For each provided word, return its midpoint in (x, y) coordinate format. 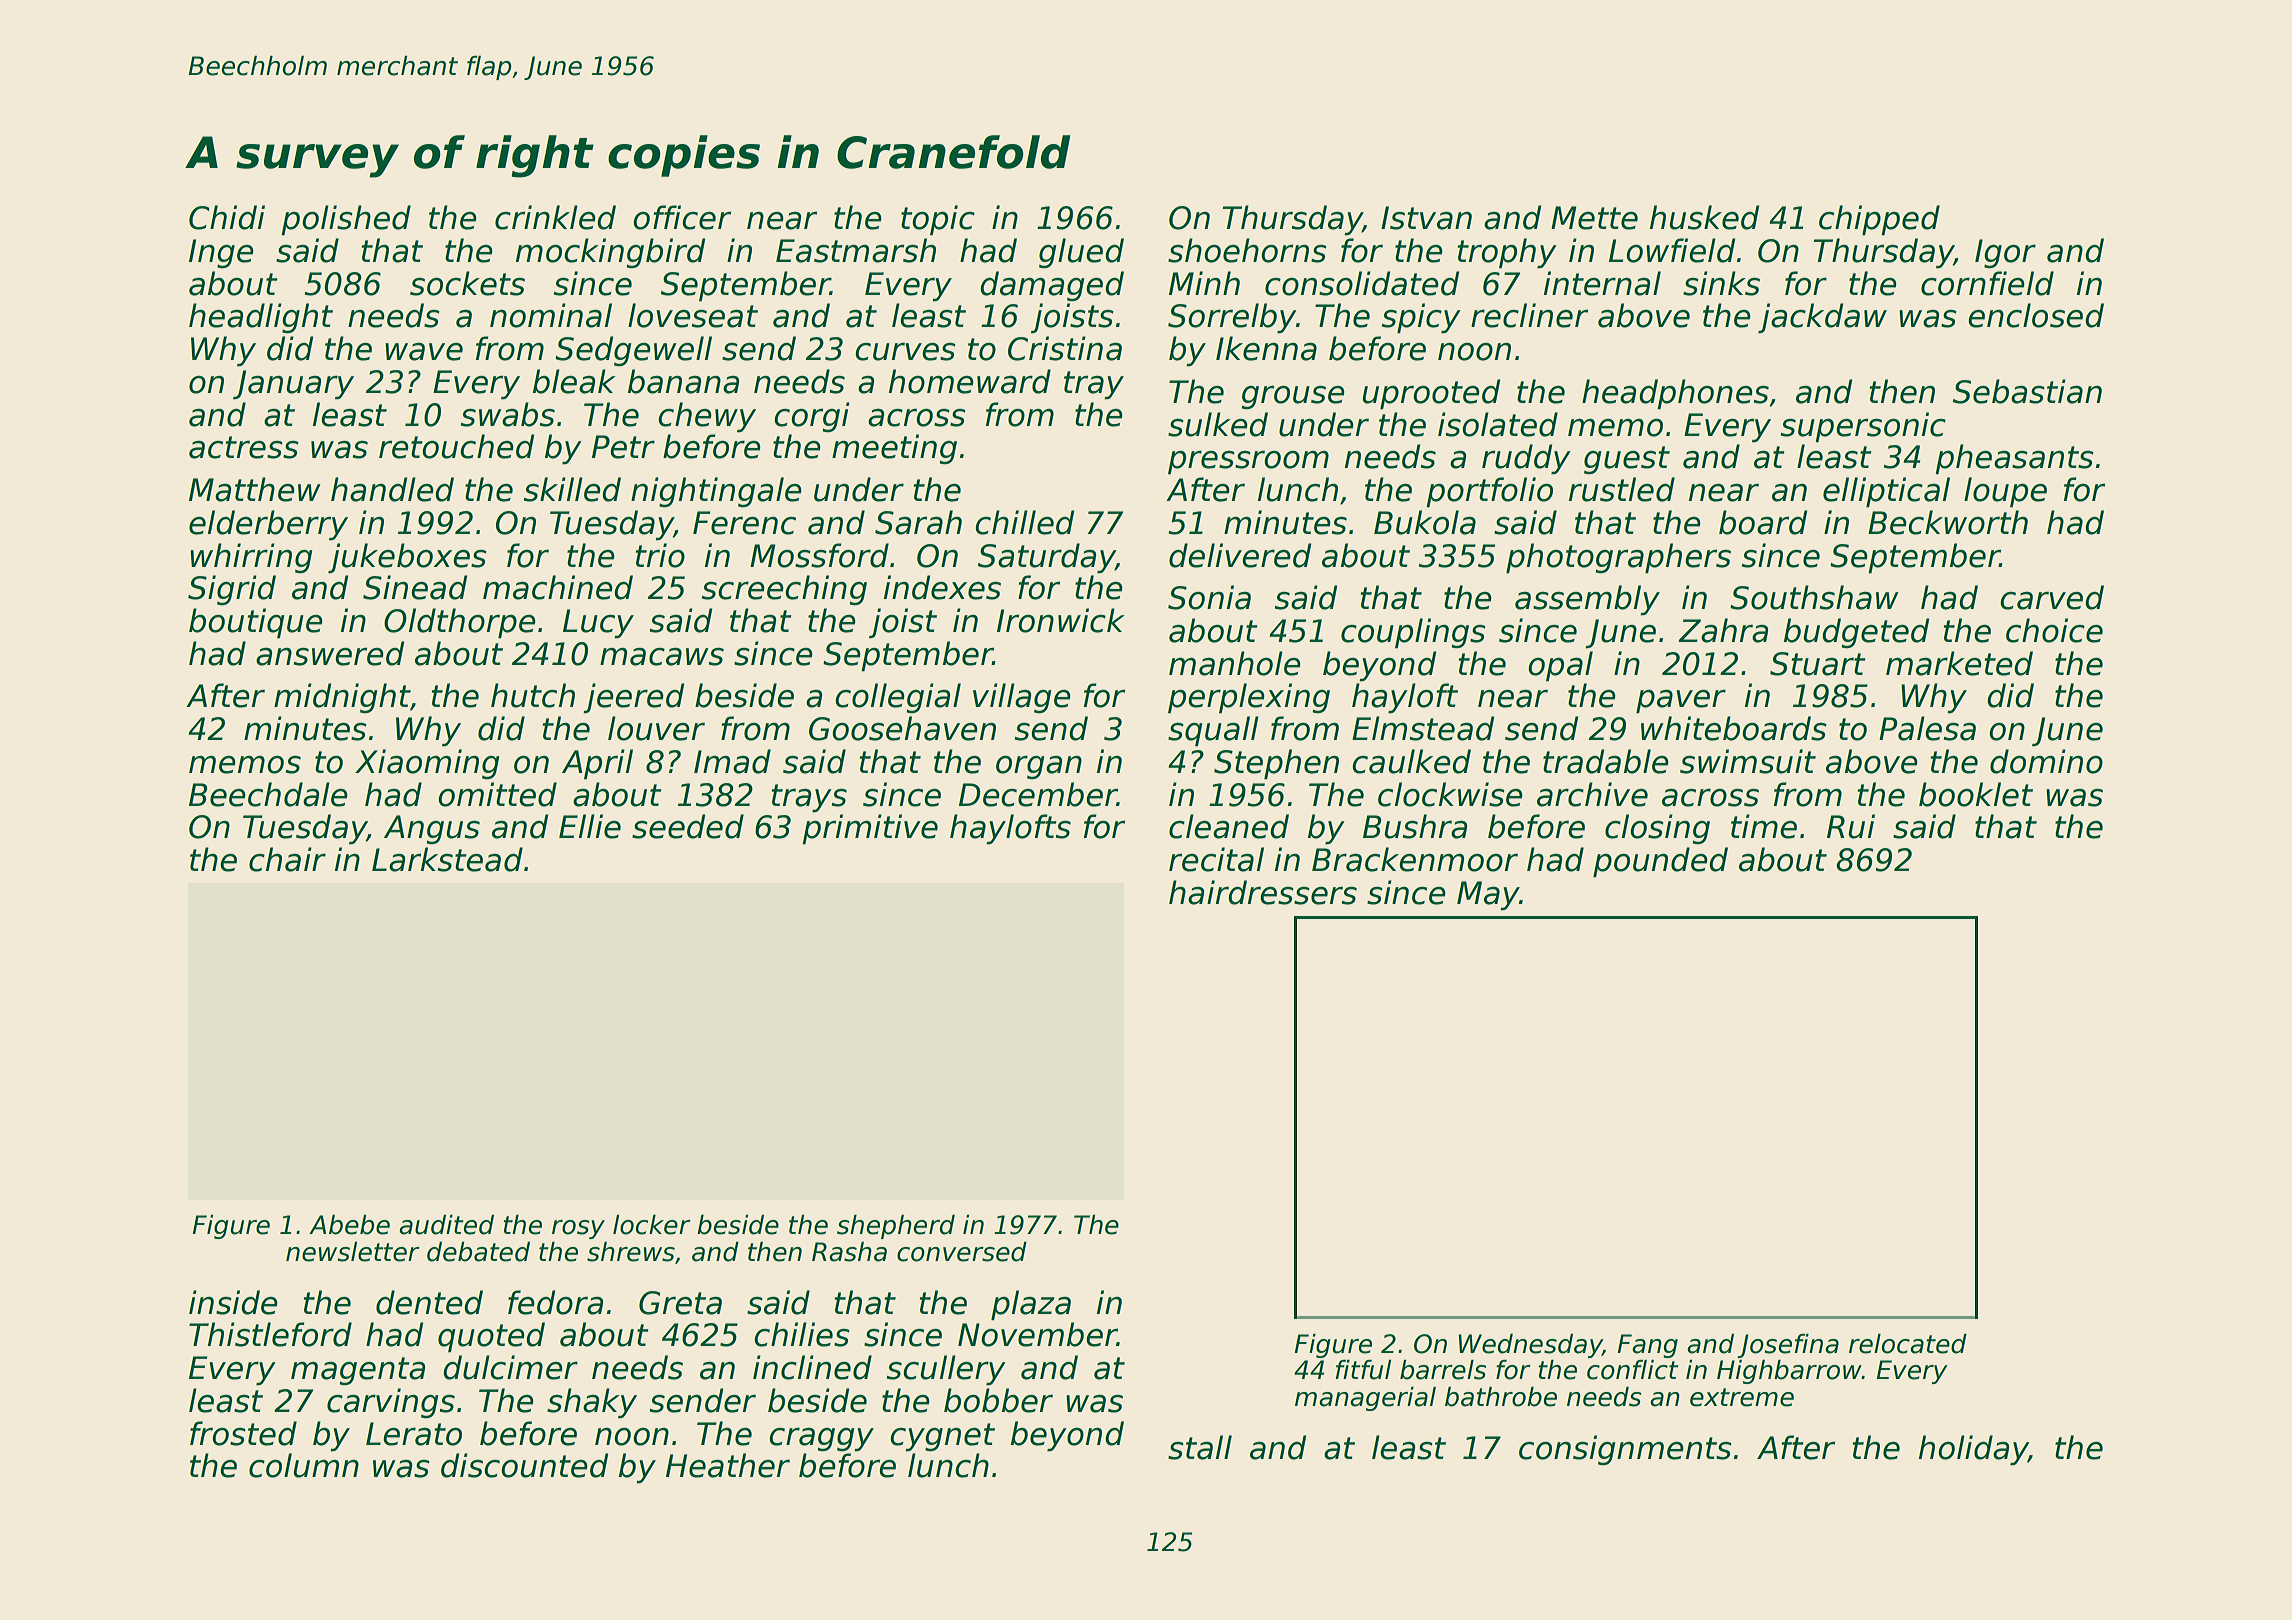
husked (1705, 217)
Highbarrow (1789, 1372)
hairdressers (1263, 892)
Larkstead (447, 859)
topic (938, 220)
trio (660, 555)
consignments (1625, 1450)
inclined (812, 1367)
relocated (1908, 1344)
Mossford (819, 555)
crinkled (555, 217)
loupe (2005, 492)
